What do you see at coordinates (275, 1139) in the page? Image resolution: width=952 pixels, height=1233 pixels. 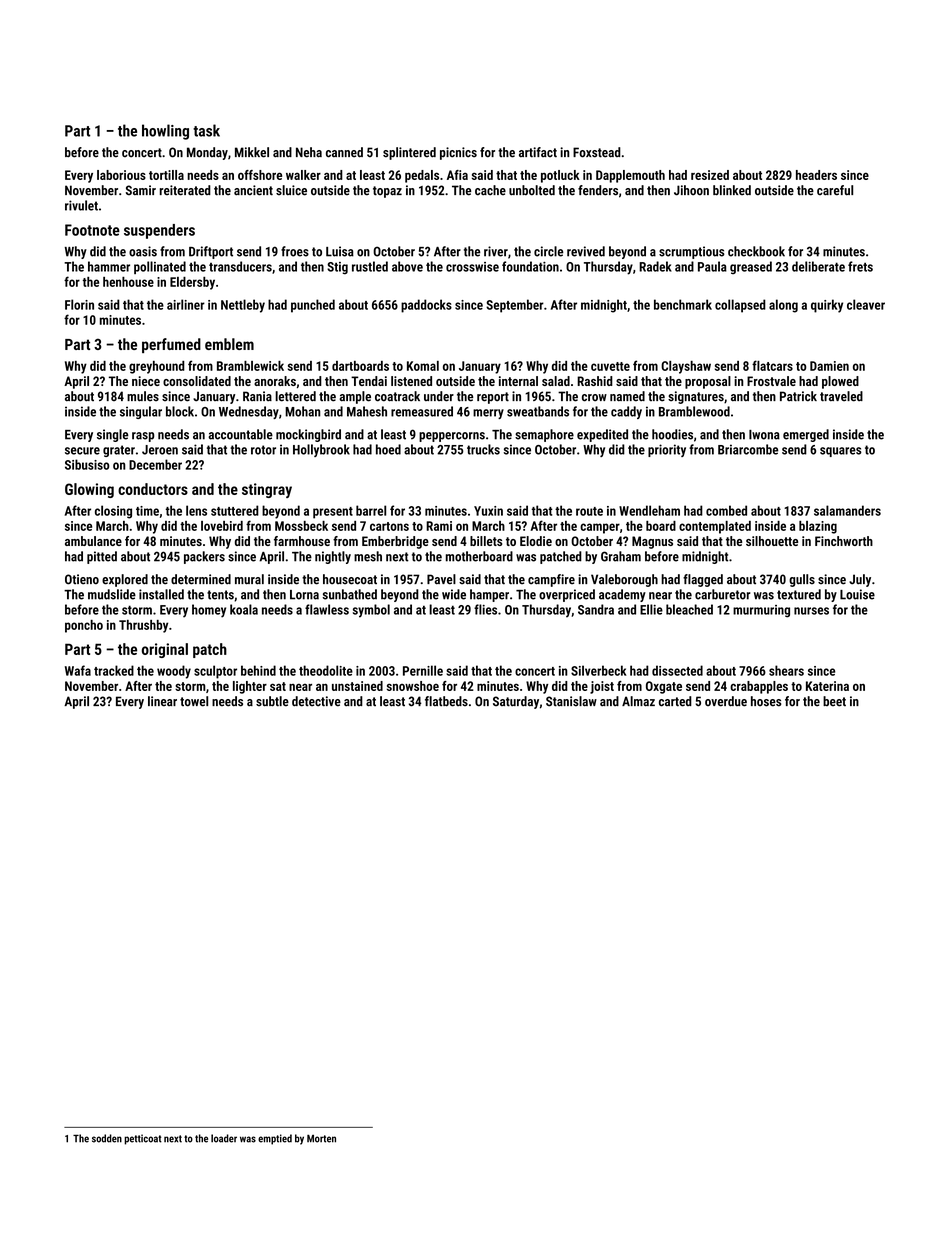 I see `emptied` at bounding box center [275, 1139].
